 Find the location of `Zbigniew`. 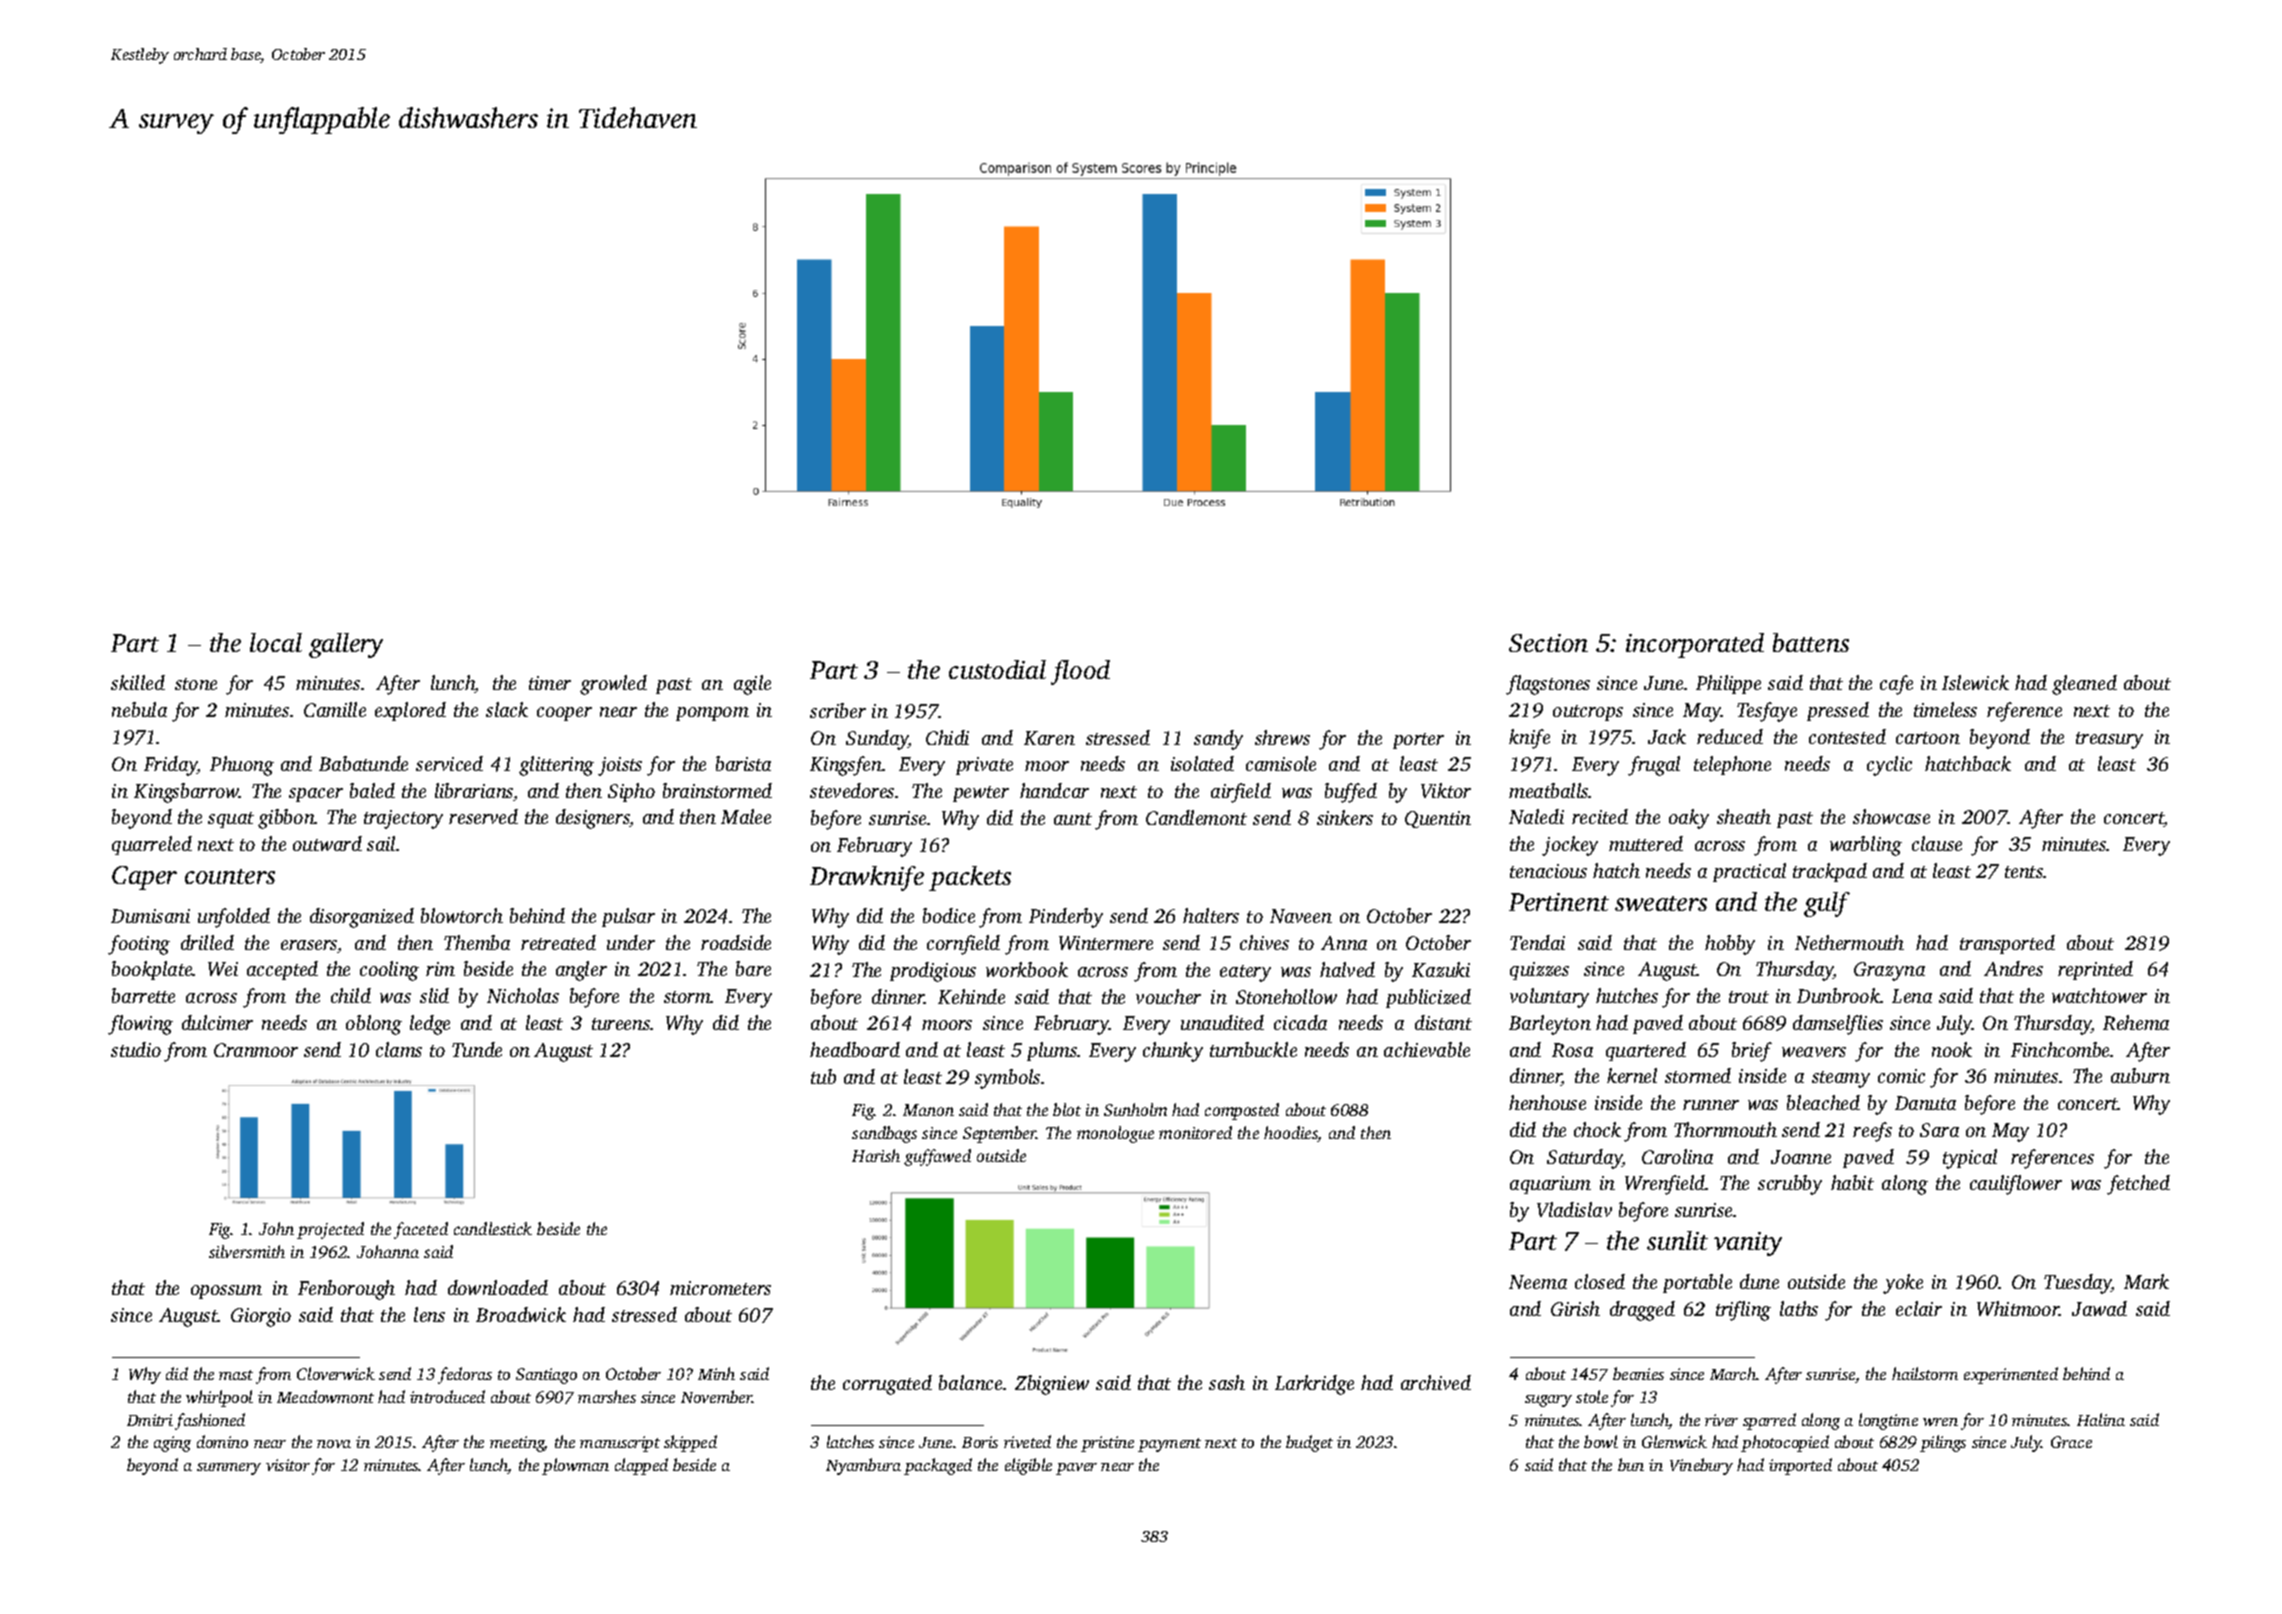

Zbigniew is located at coordinates (1052, 1385).
